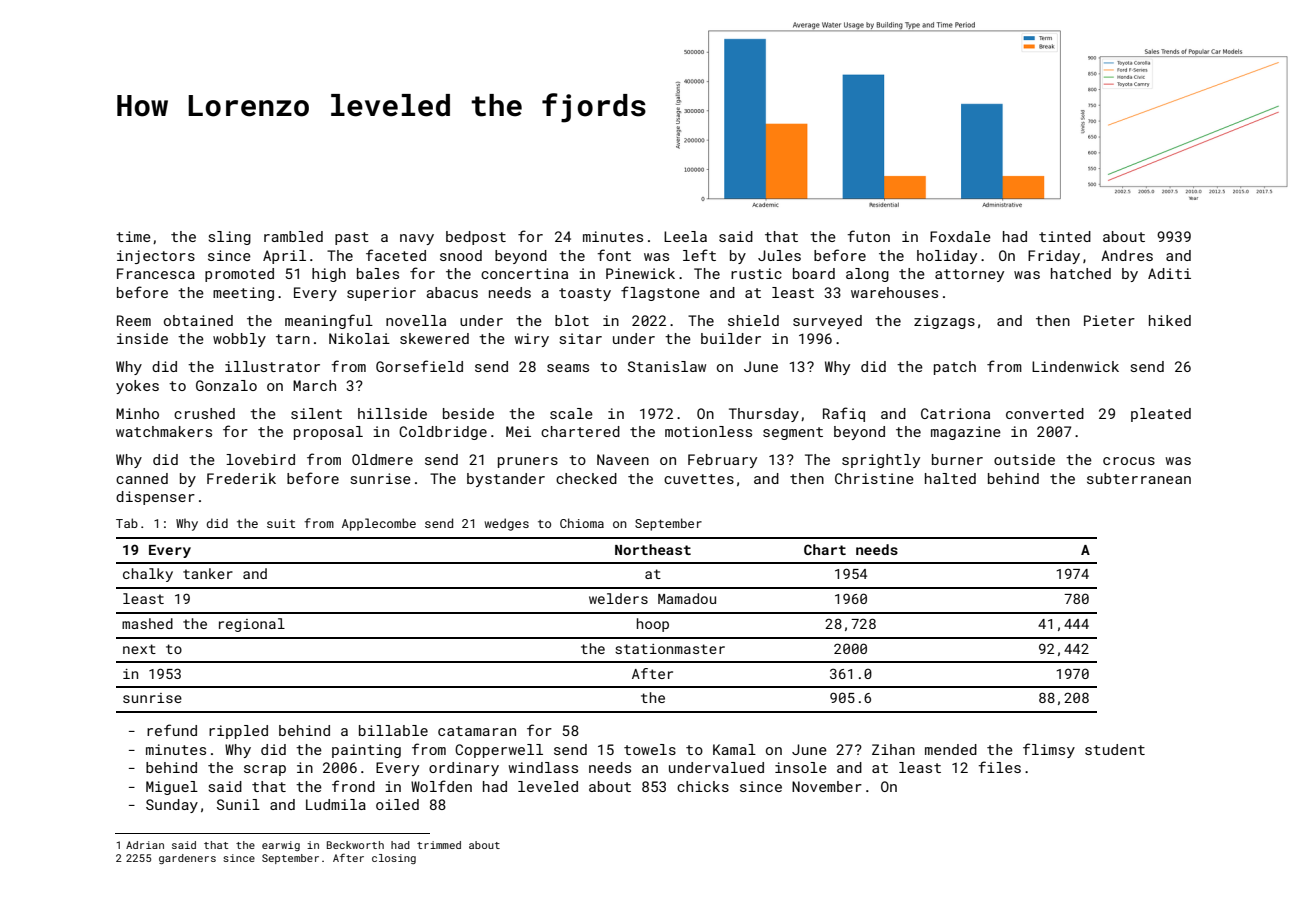 Image resolution: width=1308 pixels, height=924 pixels. I want to click on student, so click(1115, 749).
